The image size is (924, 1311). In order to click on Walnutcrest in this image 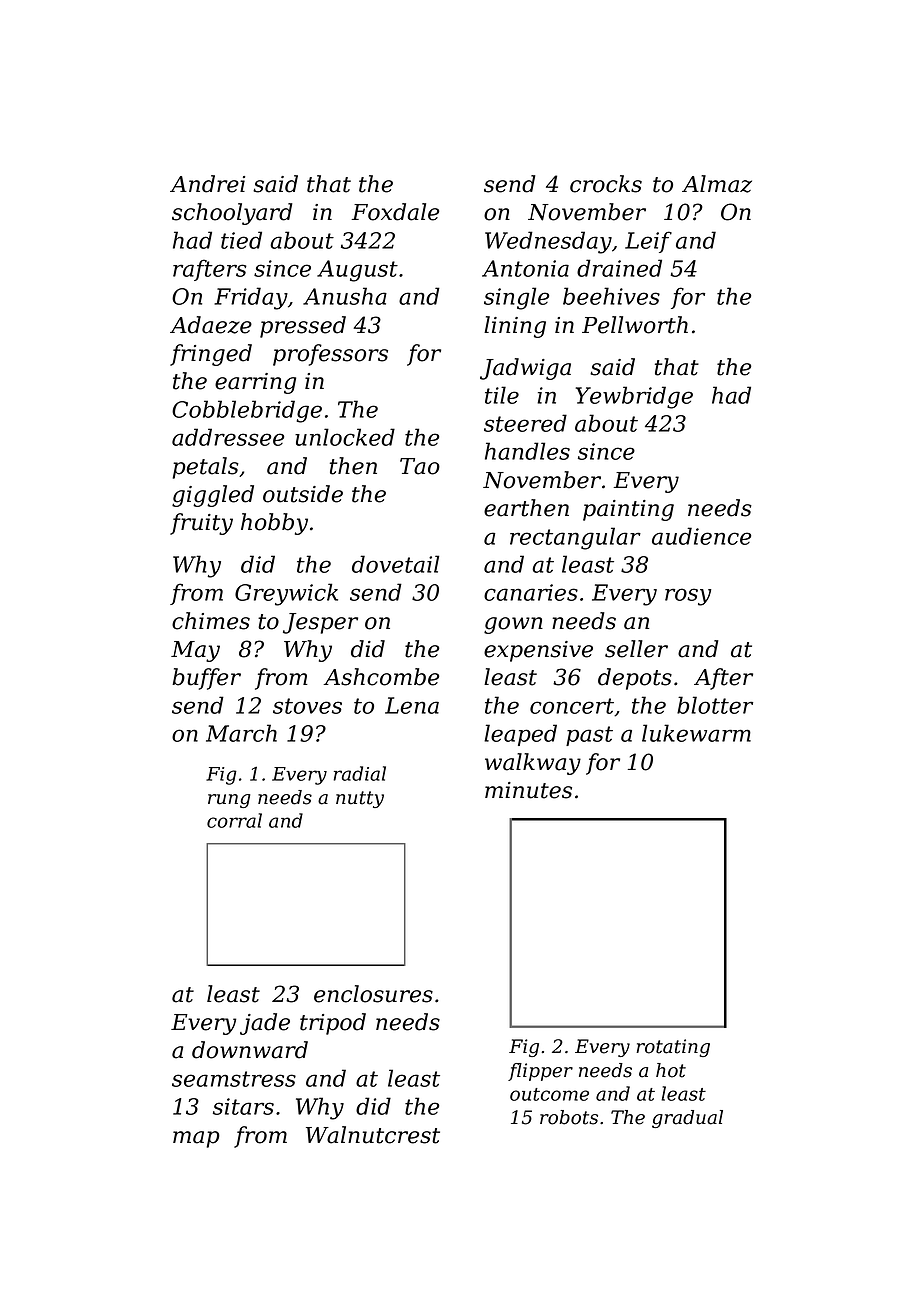, I will do `click(373, 1135)`.
